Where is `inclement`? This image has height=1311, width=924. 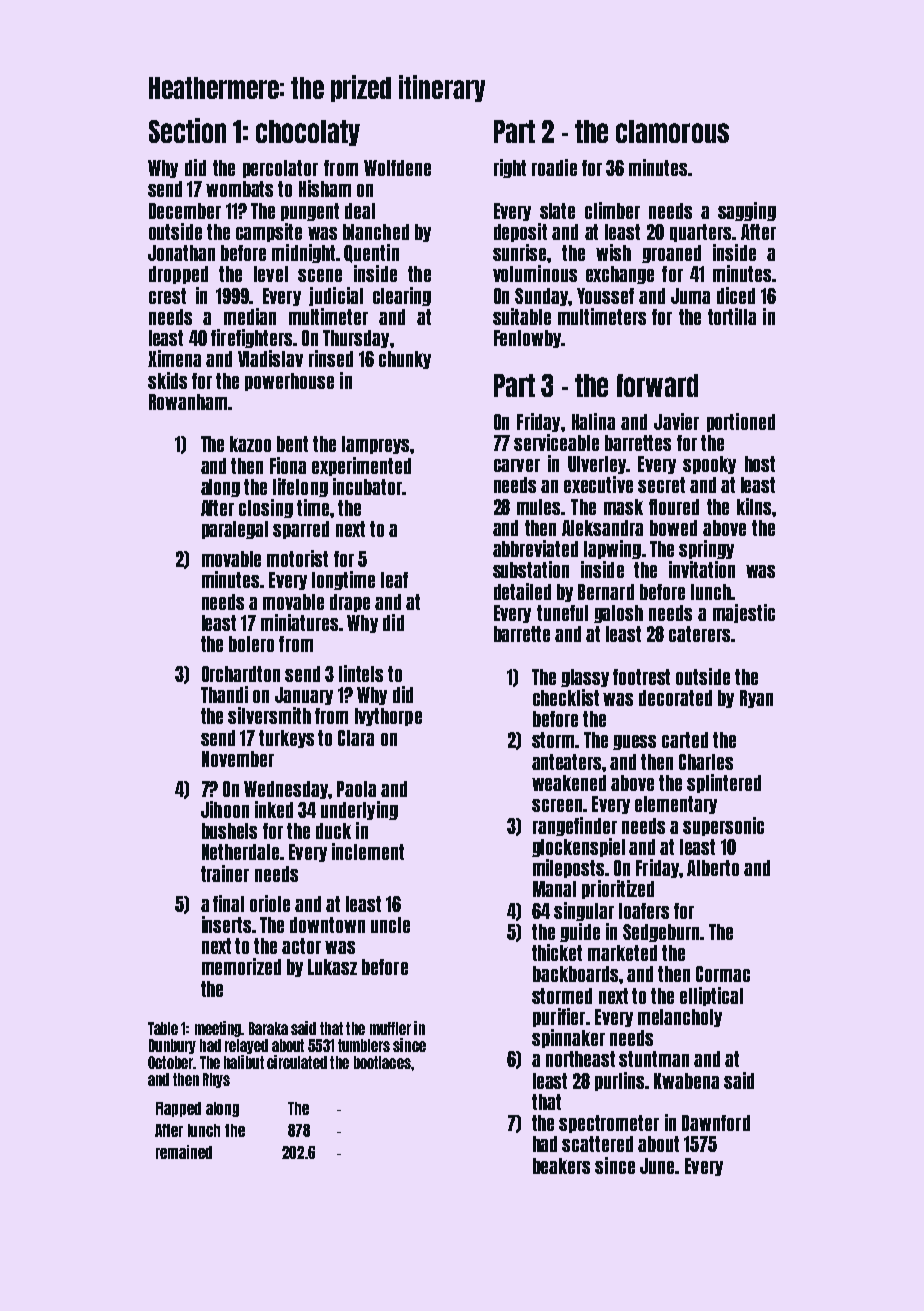 inclement is located at coordinates (368, 851).
